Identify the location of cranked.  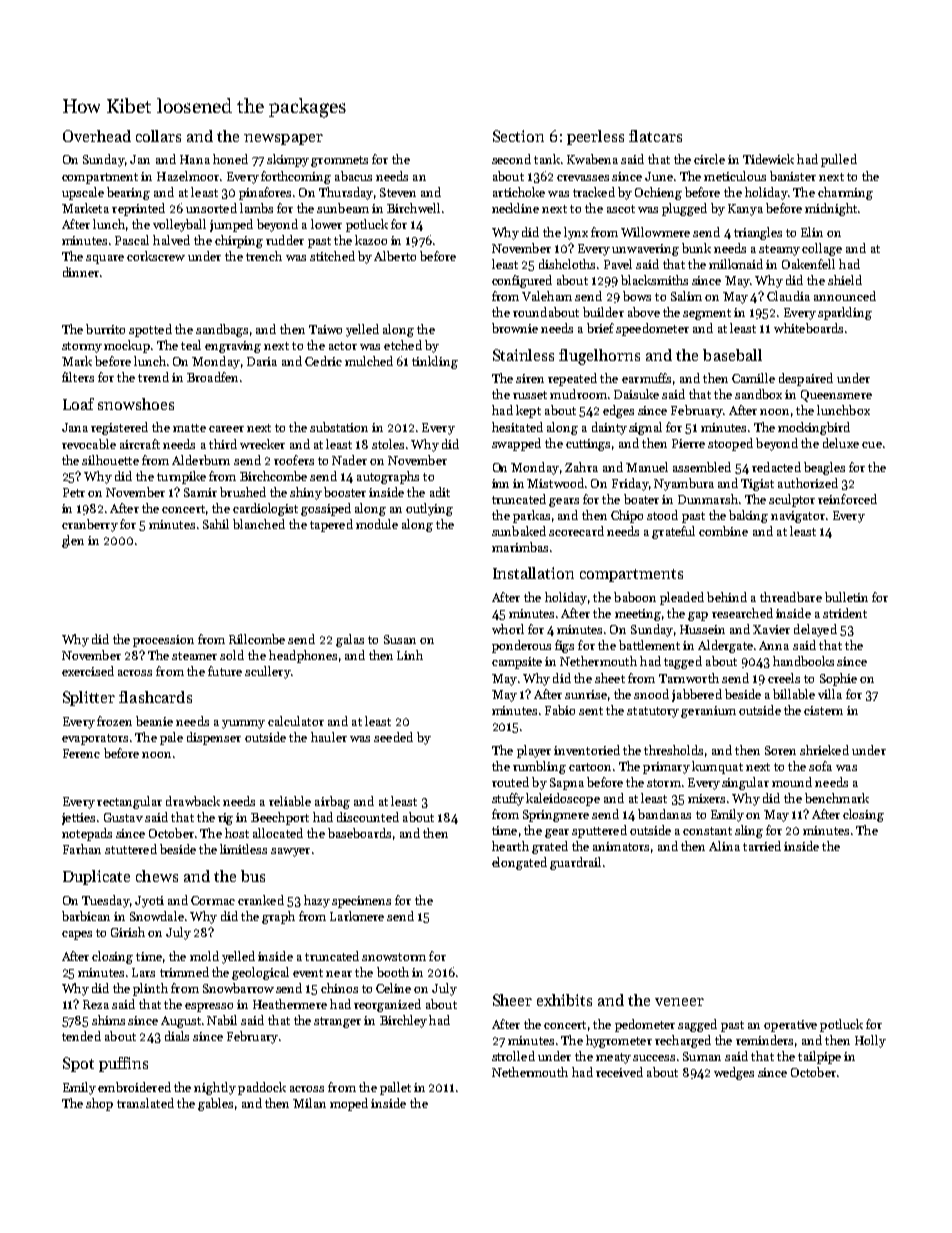
(261, 900).
